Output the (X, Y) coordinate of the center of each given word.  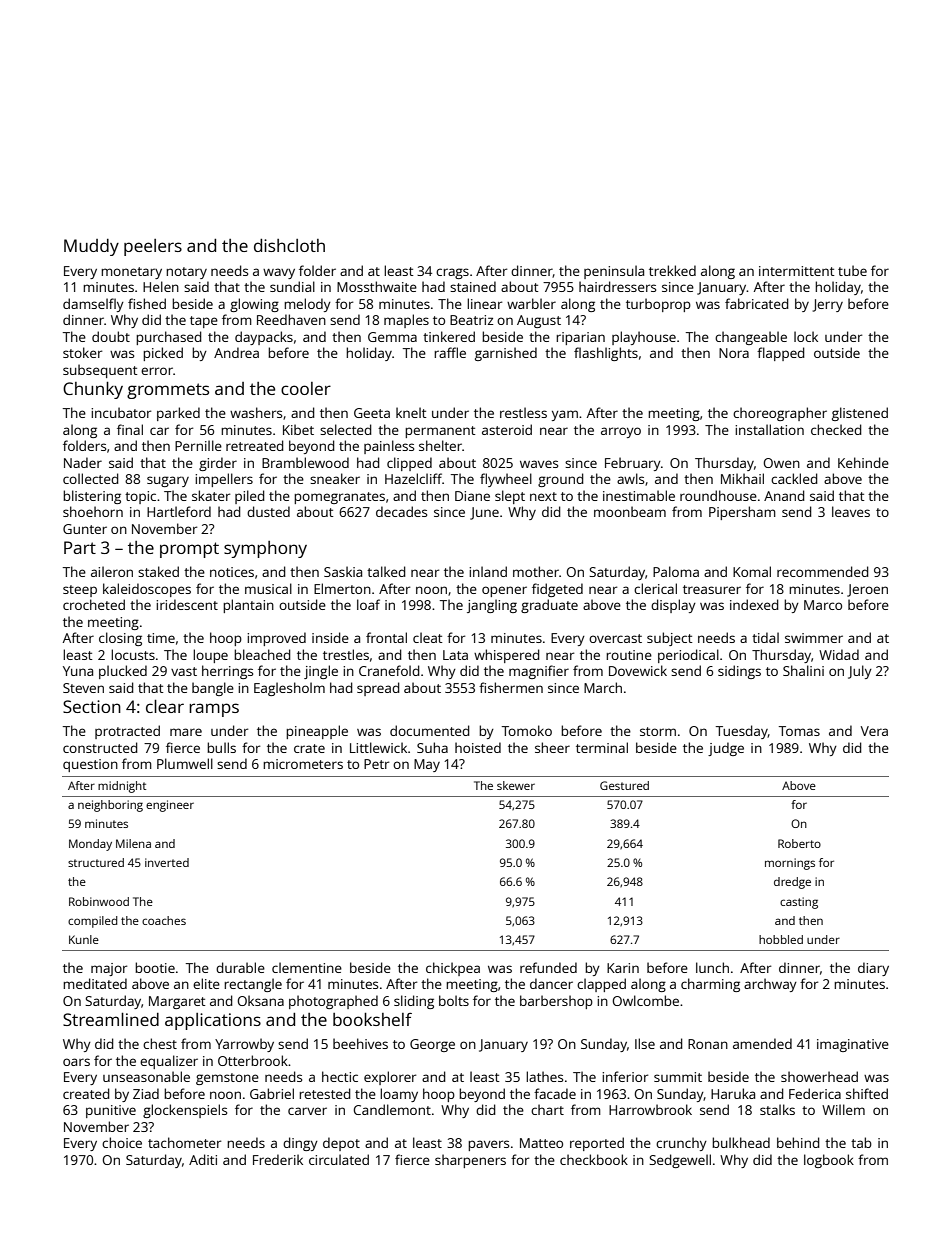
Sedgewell (680, 1161)
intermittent (797, 271)
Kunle (84, 939)
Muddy (91, 247)
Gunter (85, 529)
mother (536, 571)
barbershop (556, 1002)
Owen (781, 463)
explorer (390, 1078)
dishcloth (289, 245)
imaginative (853, 1045)
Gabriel (272, 1093)
